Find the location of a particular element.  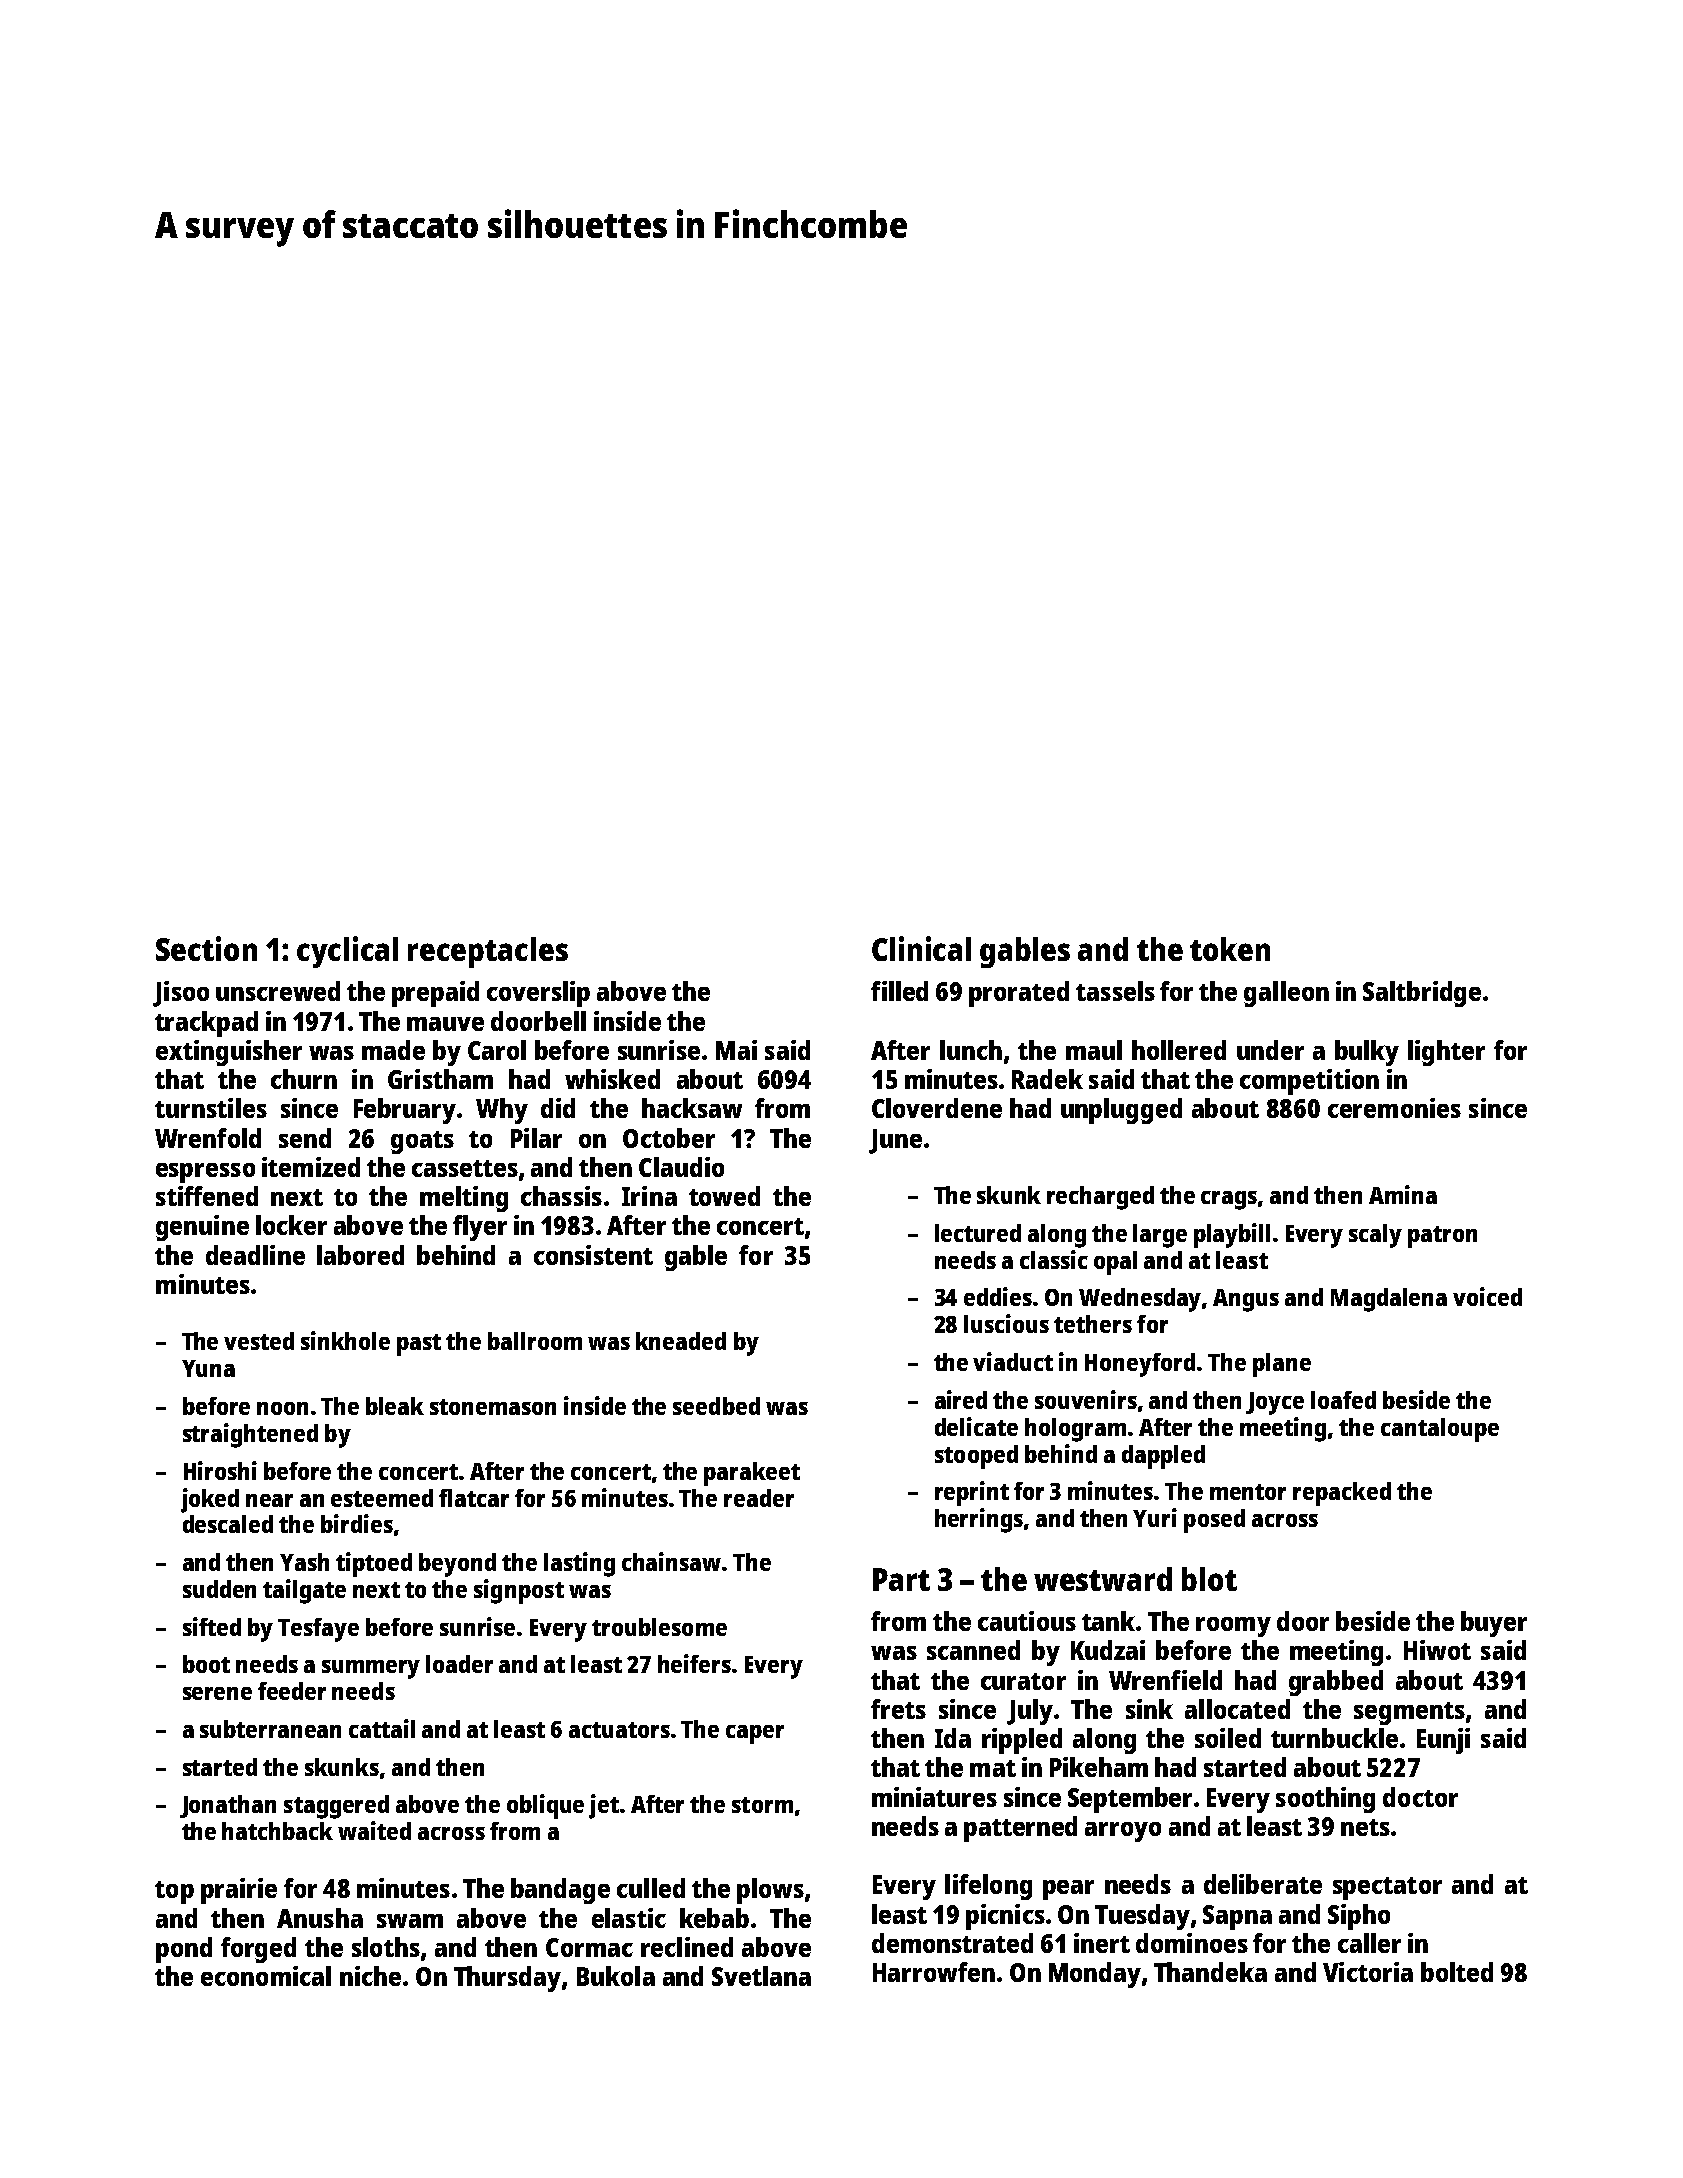

espresso is located at coordinates (205, 1173).
